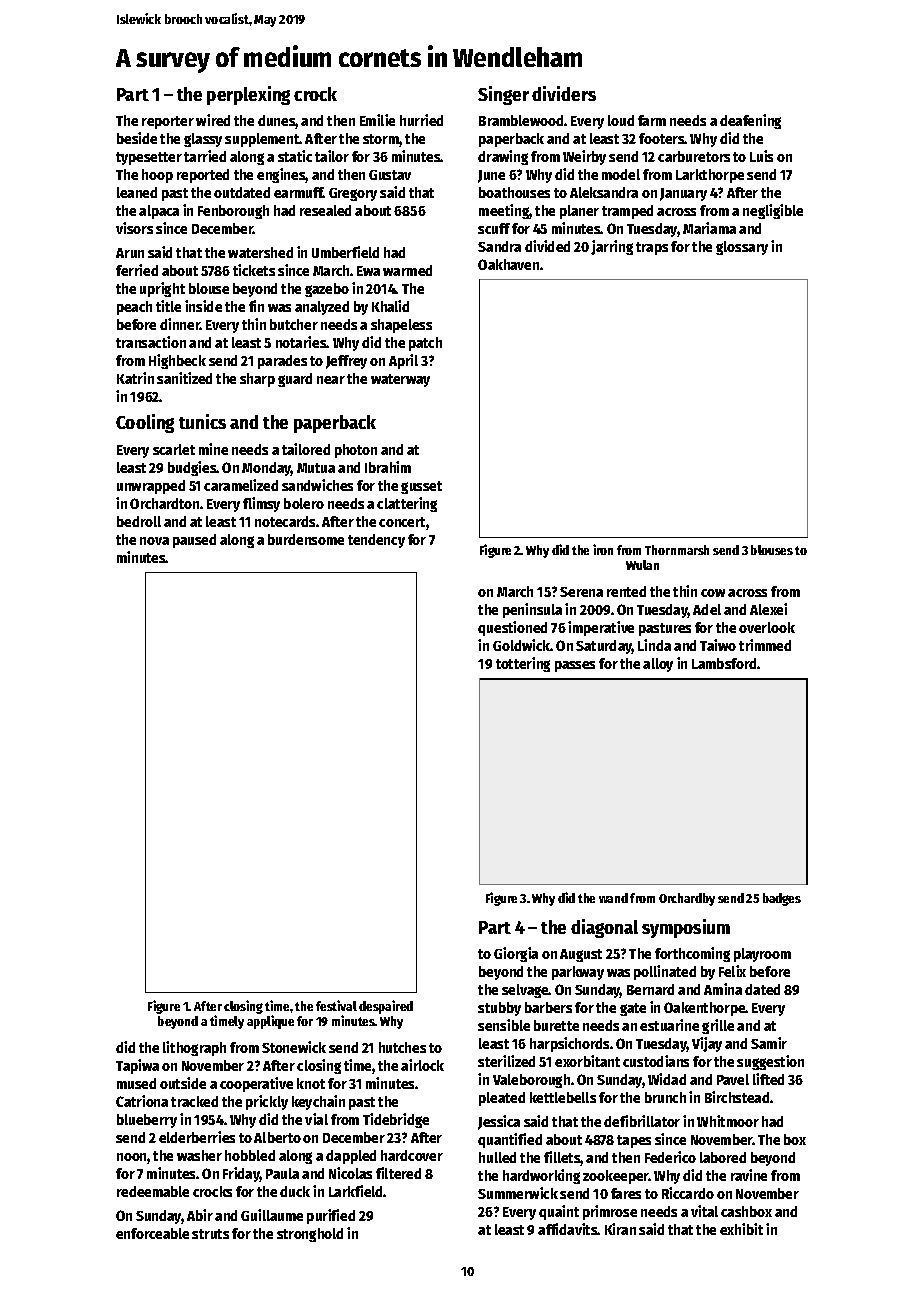 The width and height of the page is (924, 1308). I want to click on engines, so click(281, 175).
